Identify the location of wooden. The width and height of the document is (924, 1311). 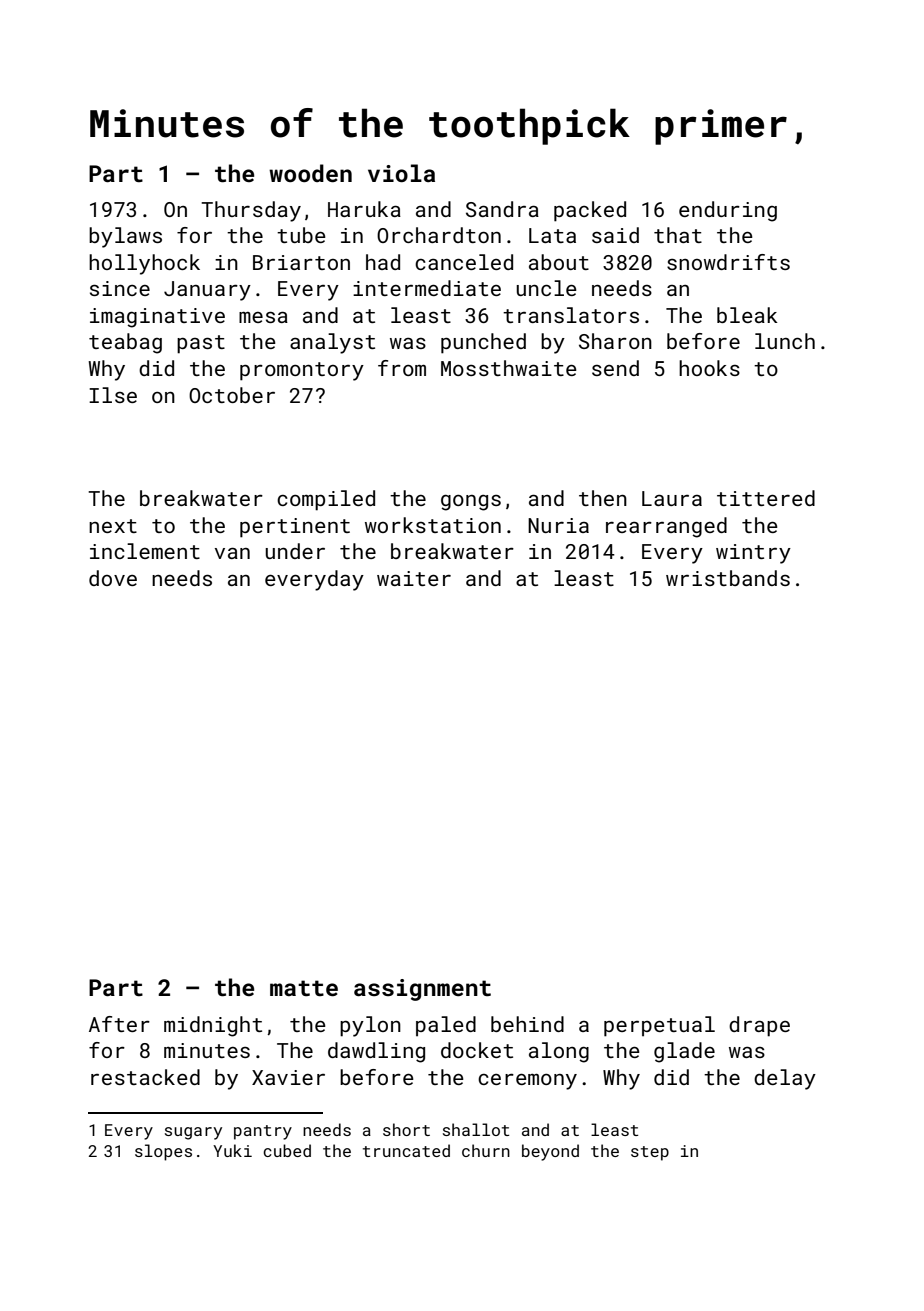
(310, 173).
